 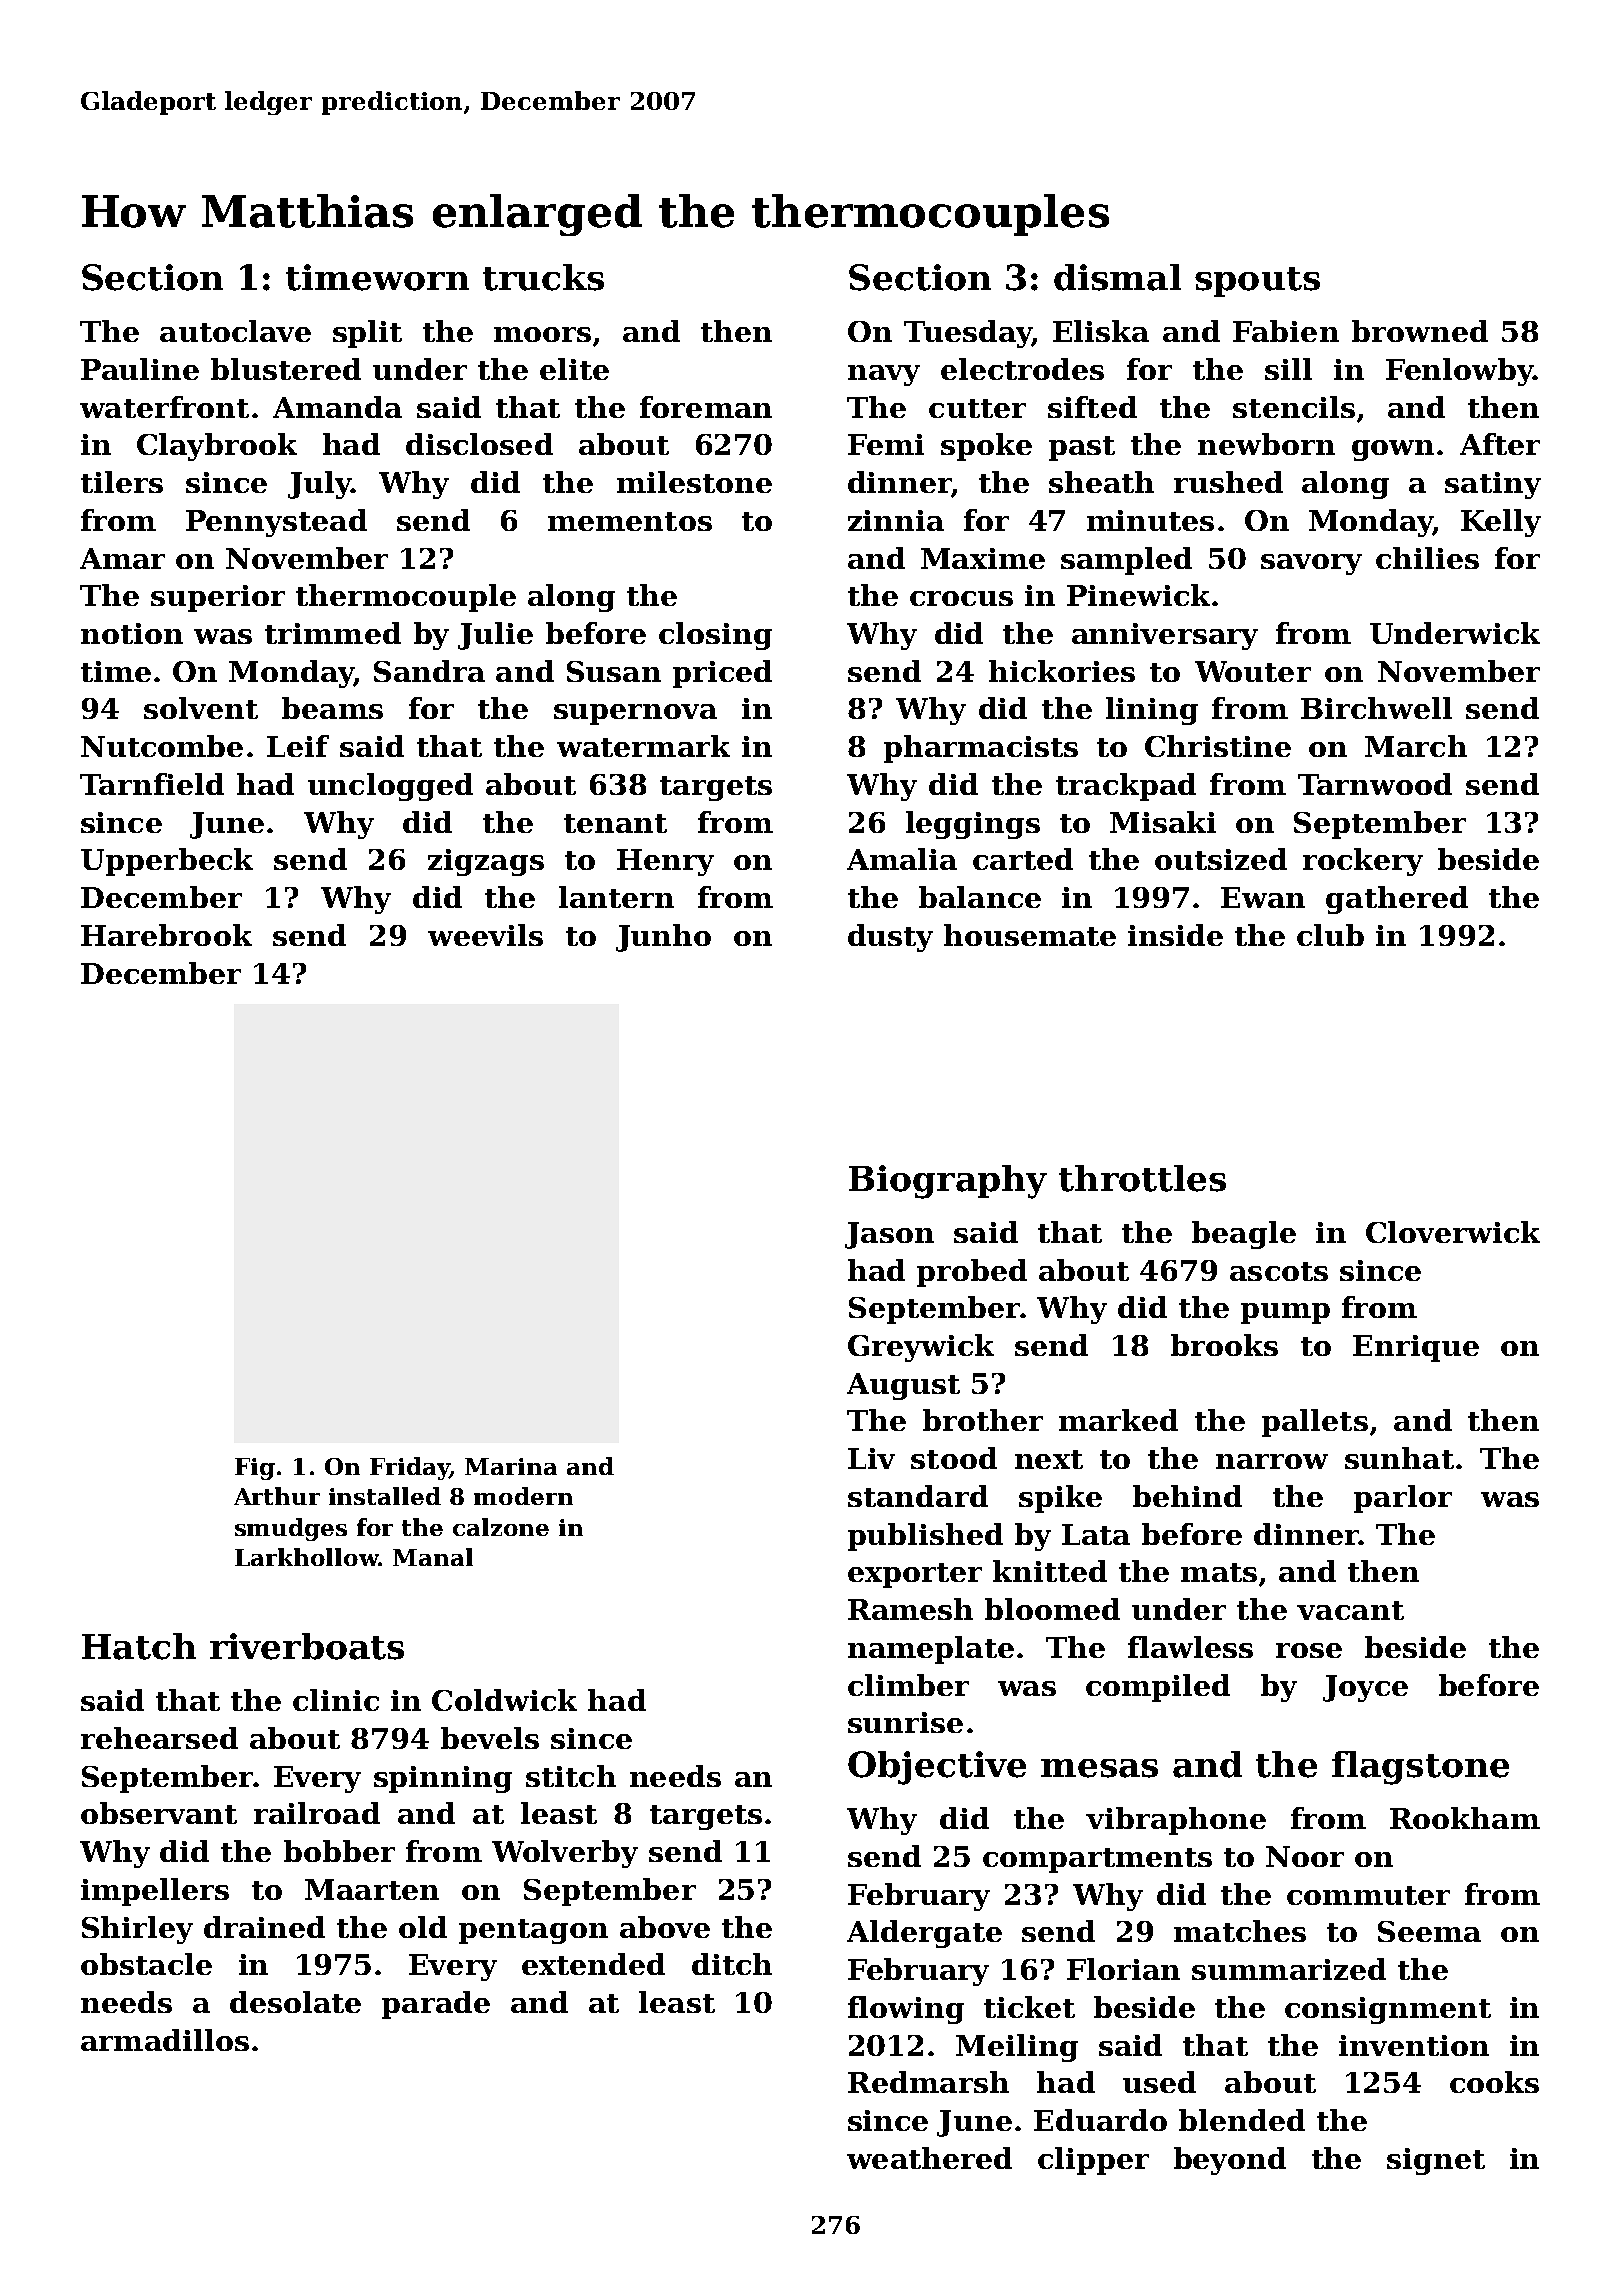 What do you see at coordinates (948, 1182) in the image?
I see `Biography` at bounding box center [948, 1182].
